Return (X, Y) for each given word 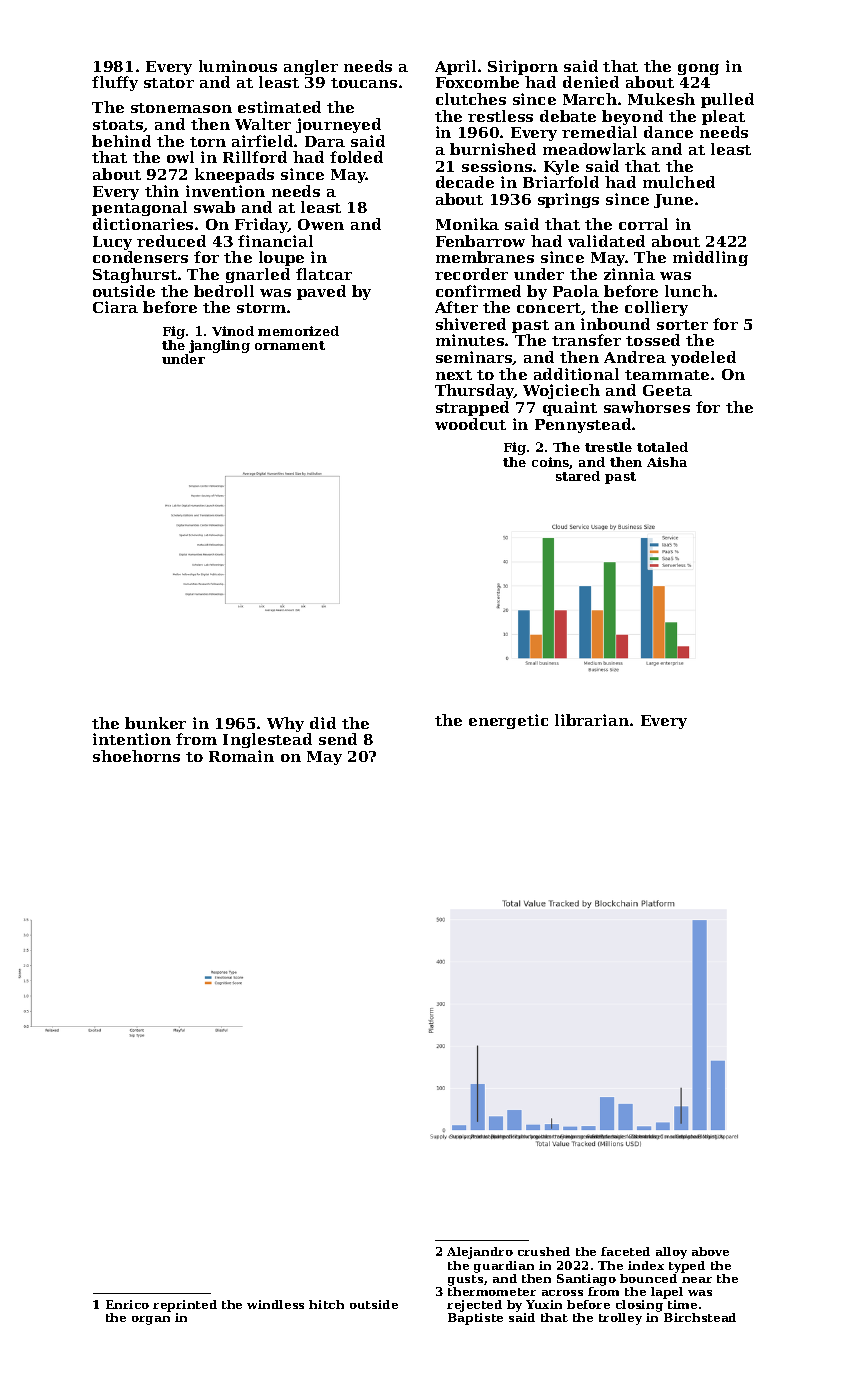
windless (275, 1304)
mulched (679, 182)
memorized (298, 331)
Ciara (115, 307)
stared (578, 476)
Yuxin (544, 1304)
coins (551, 463)
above (710, 1251)
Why (285, 724)
